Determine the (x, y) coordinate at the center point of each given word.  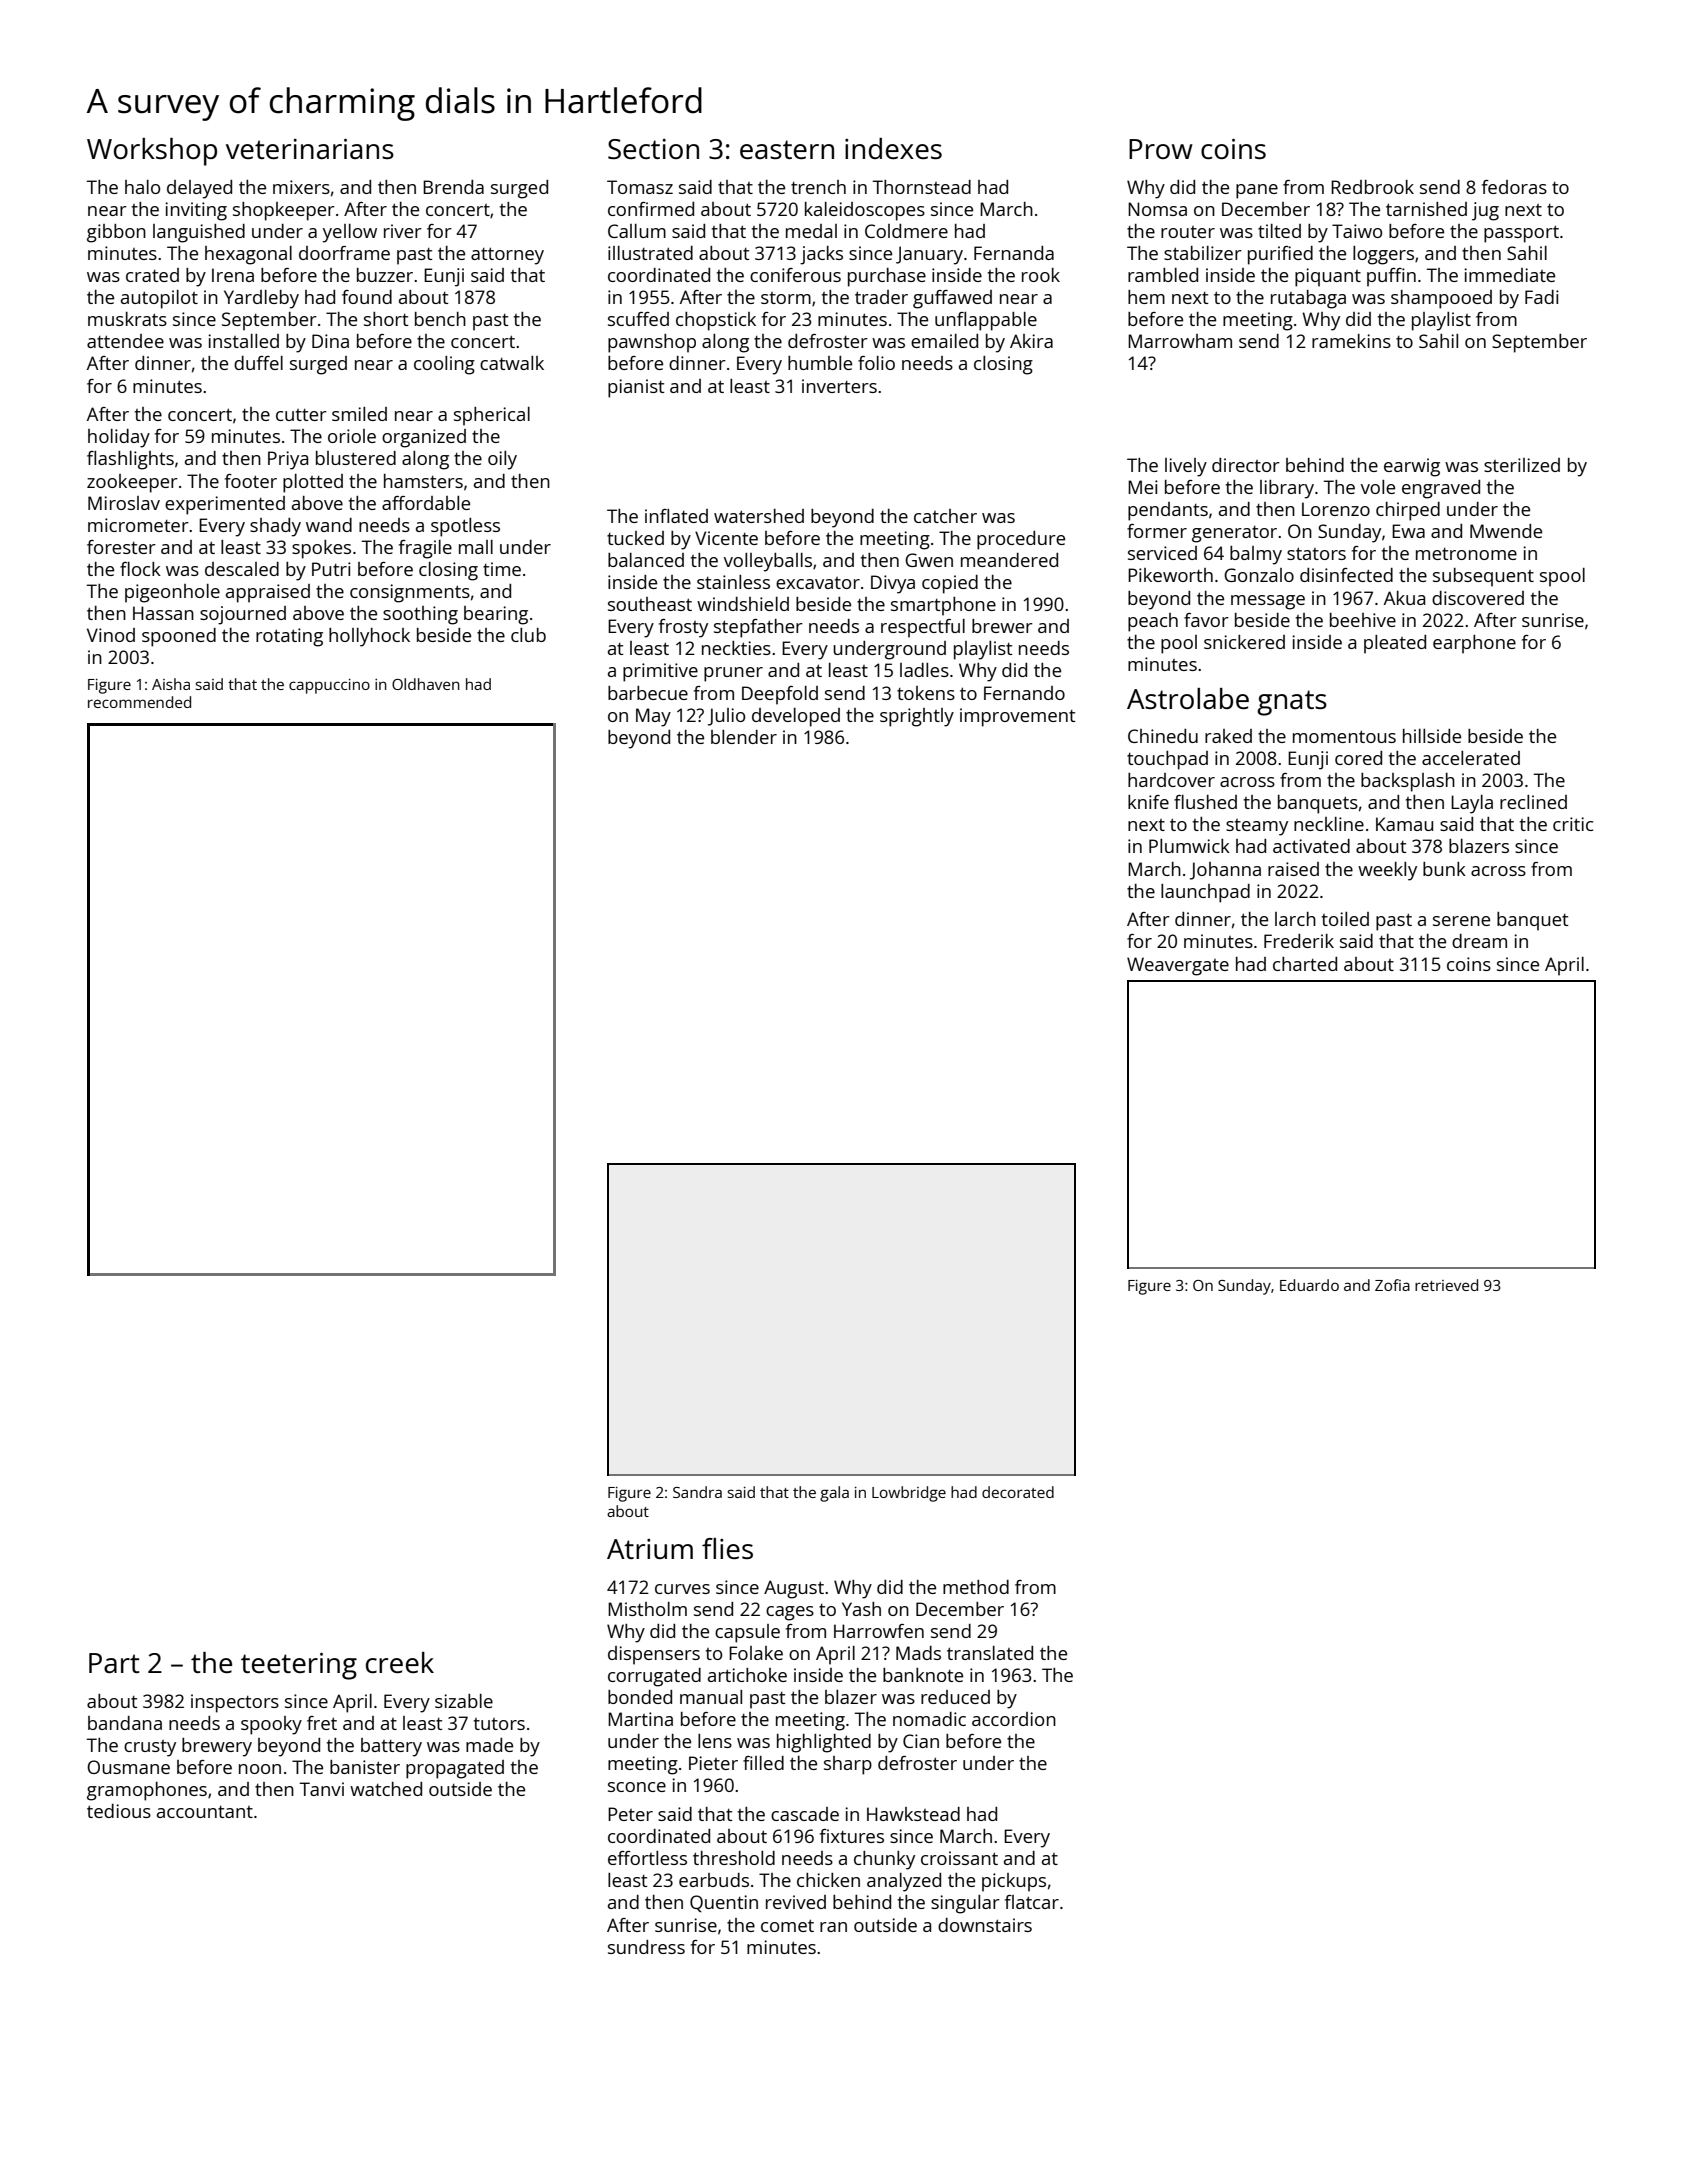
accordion (1014, 1719)
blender (744, 737)
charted (1305, 964)
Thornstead (922, 187)
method (976, 1587)
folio (876, 363)
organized (424, 438)
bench (440, 319)
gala (834, 1494)
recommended (139, 702)
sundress (646, 1947)
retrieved (1446, 1285)
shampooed (1441, 299)
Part (114, 1663)
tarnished (1426, 209)
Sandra (697, 1492)
